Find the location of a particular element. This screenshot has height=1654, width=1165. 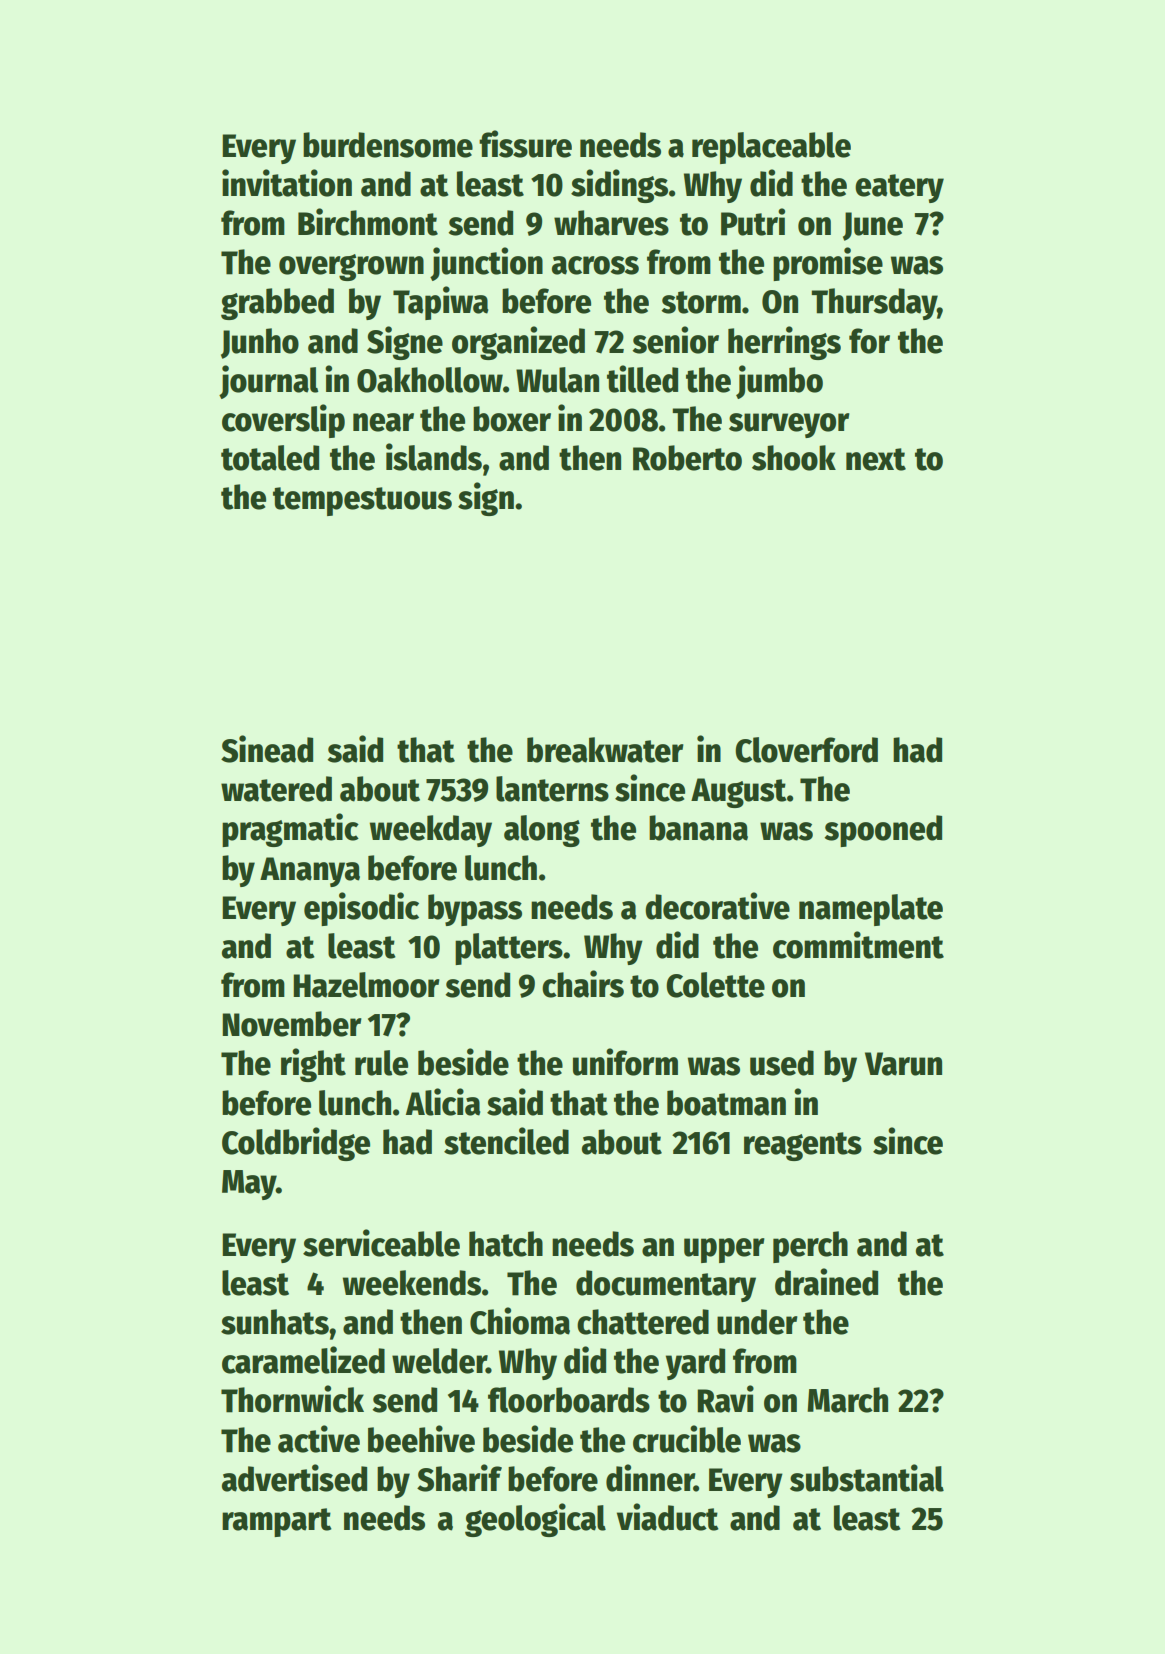

Sharif is located at coordinates (459, 1478).
